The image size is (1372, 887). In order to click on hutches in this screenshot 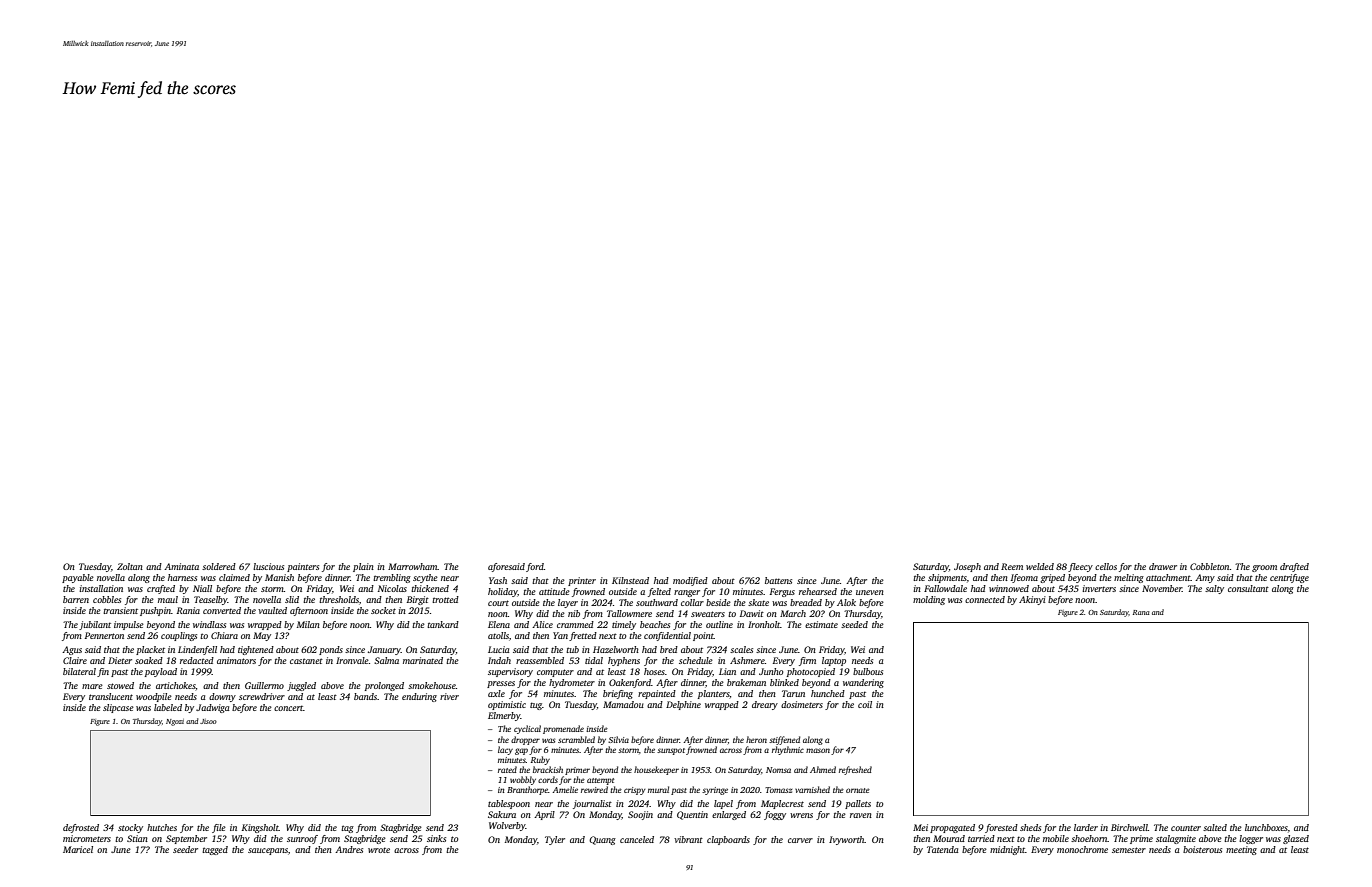, I will do `click(162, 827)`.
